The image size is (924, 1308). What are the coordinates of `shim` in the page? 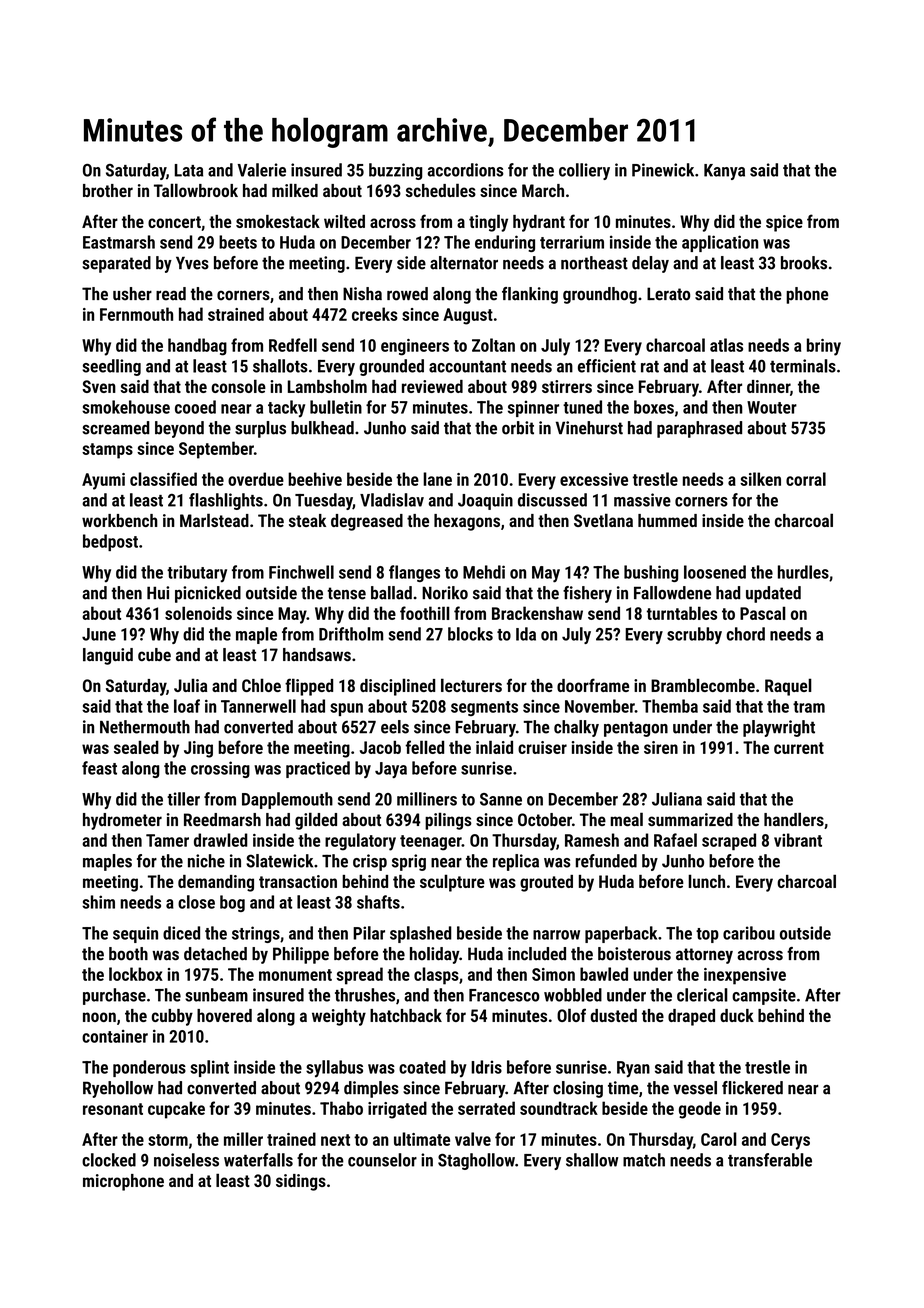 It's located at (98, 902).
